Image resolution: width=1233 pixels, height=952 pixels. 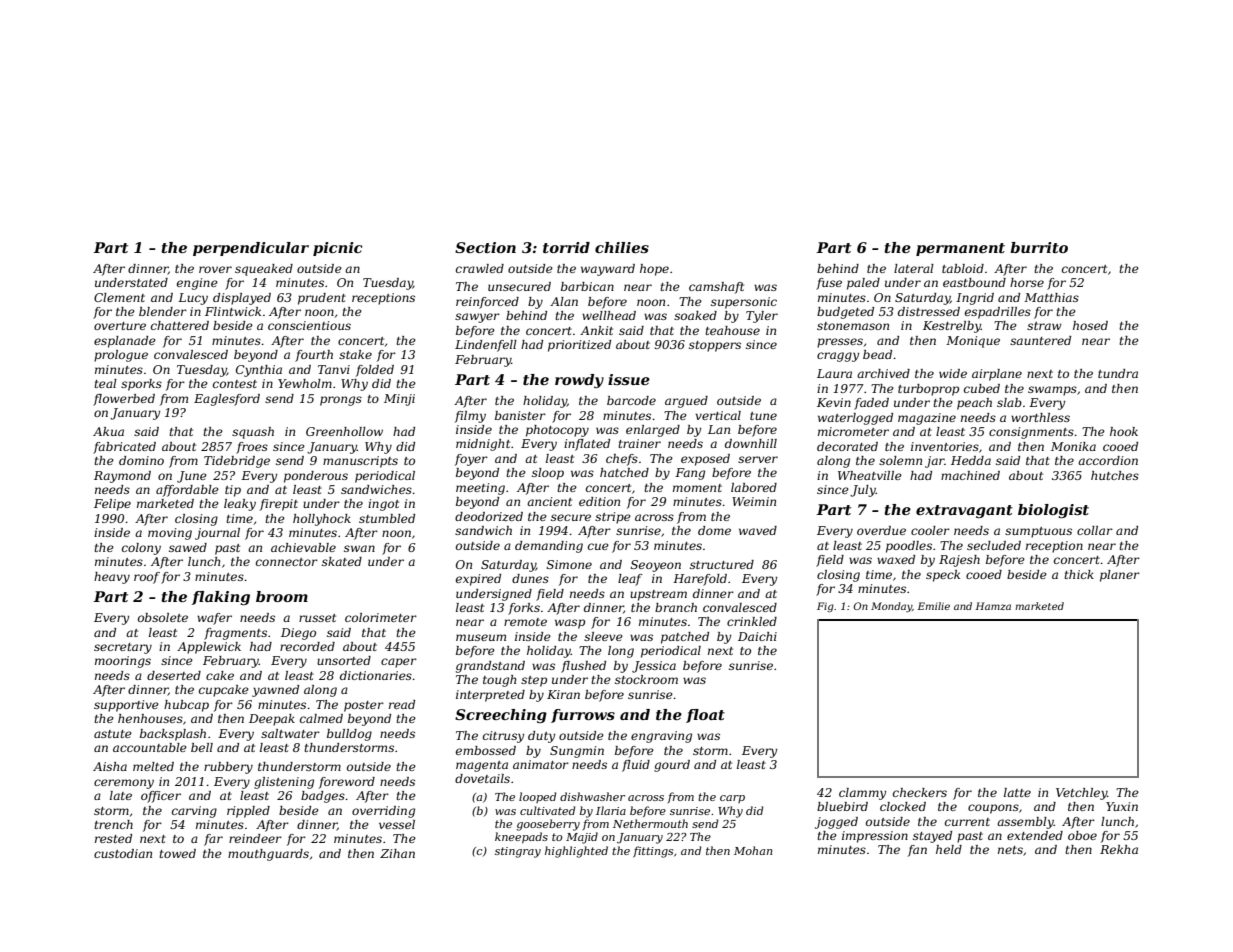 I want to click on cultivated, so click(x=547, y=810).
